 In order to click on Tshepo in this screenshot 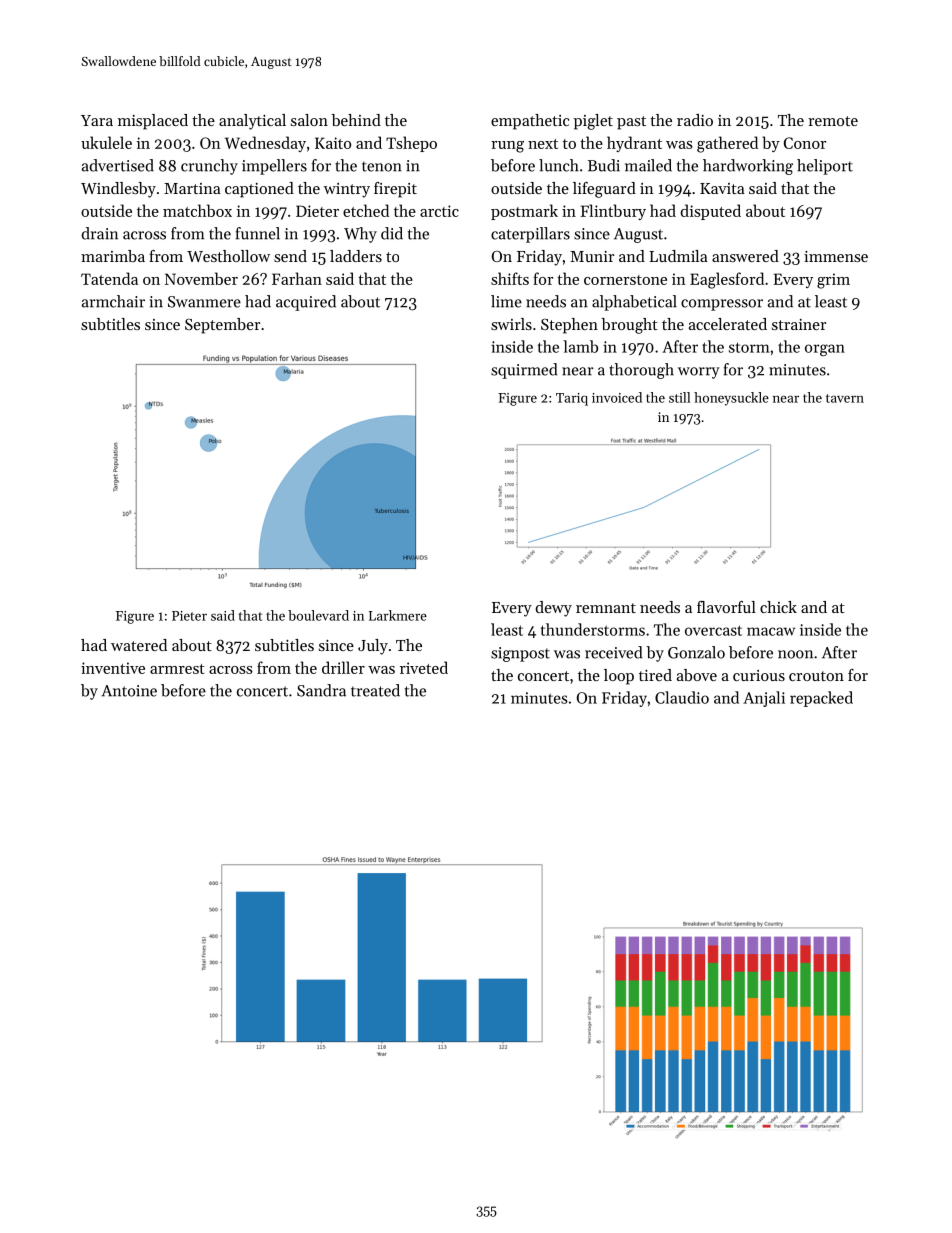, I will do `click(411, 144)`.
